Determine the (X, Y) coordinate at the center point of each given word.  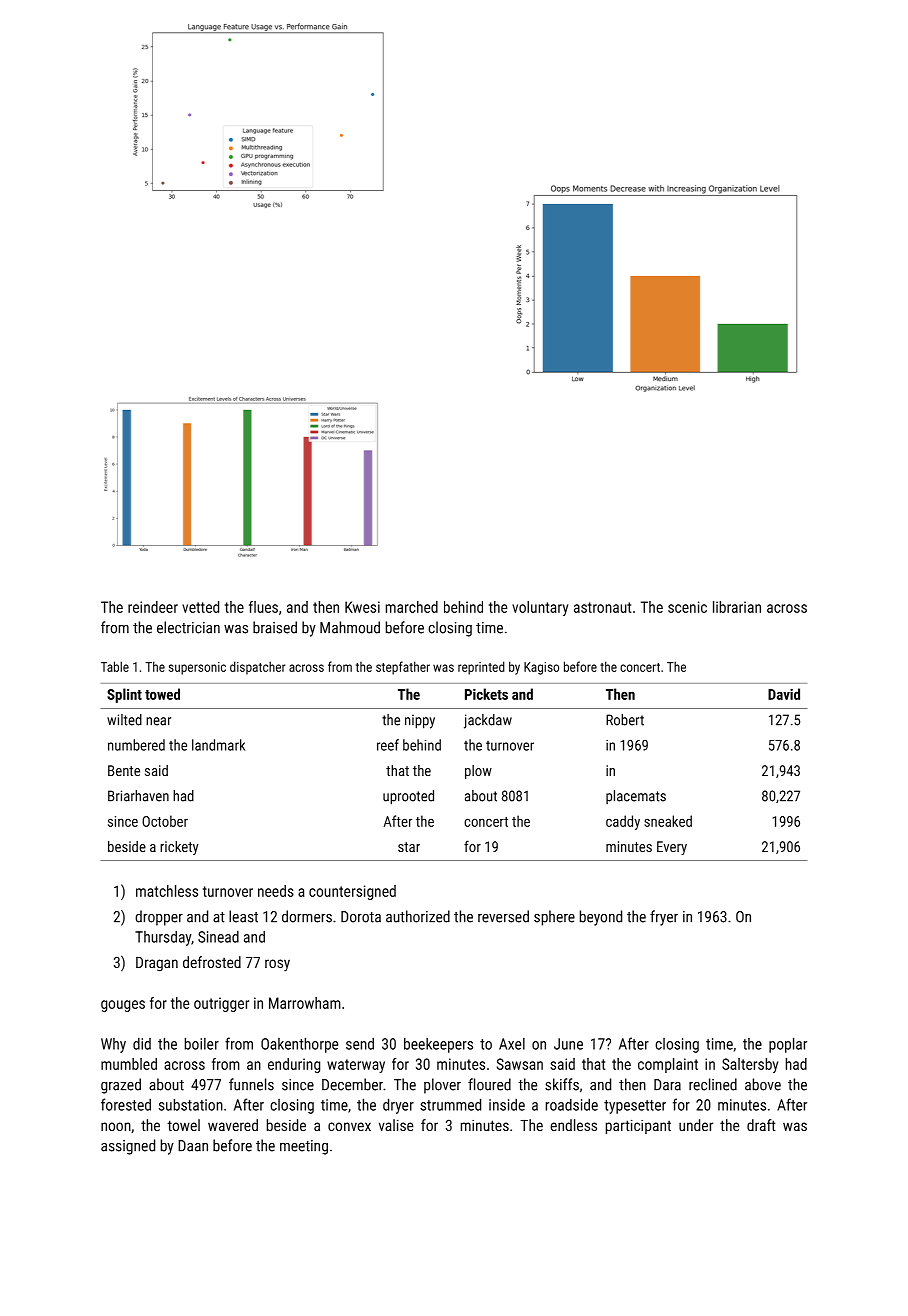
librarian (737, 607)
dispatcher (257, 668)
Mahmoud (350, 627)
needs (276, 891)
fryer (664, 918)
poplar (788, 1045)
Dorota (361, 917)
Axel (512, 1044)
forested (126, 1104)
